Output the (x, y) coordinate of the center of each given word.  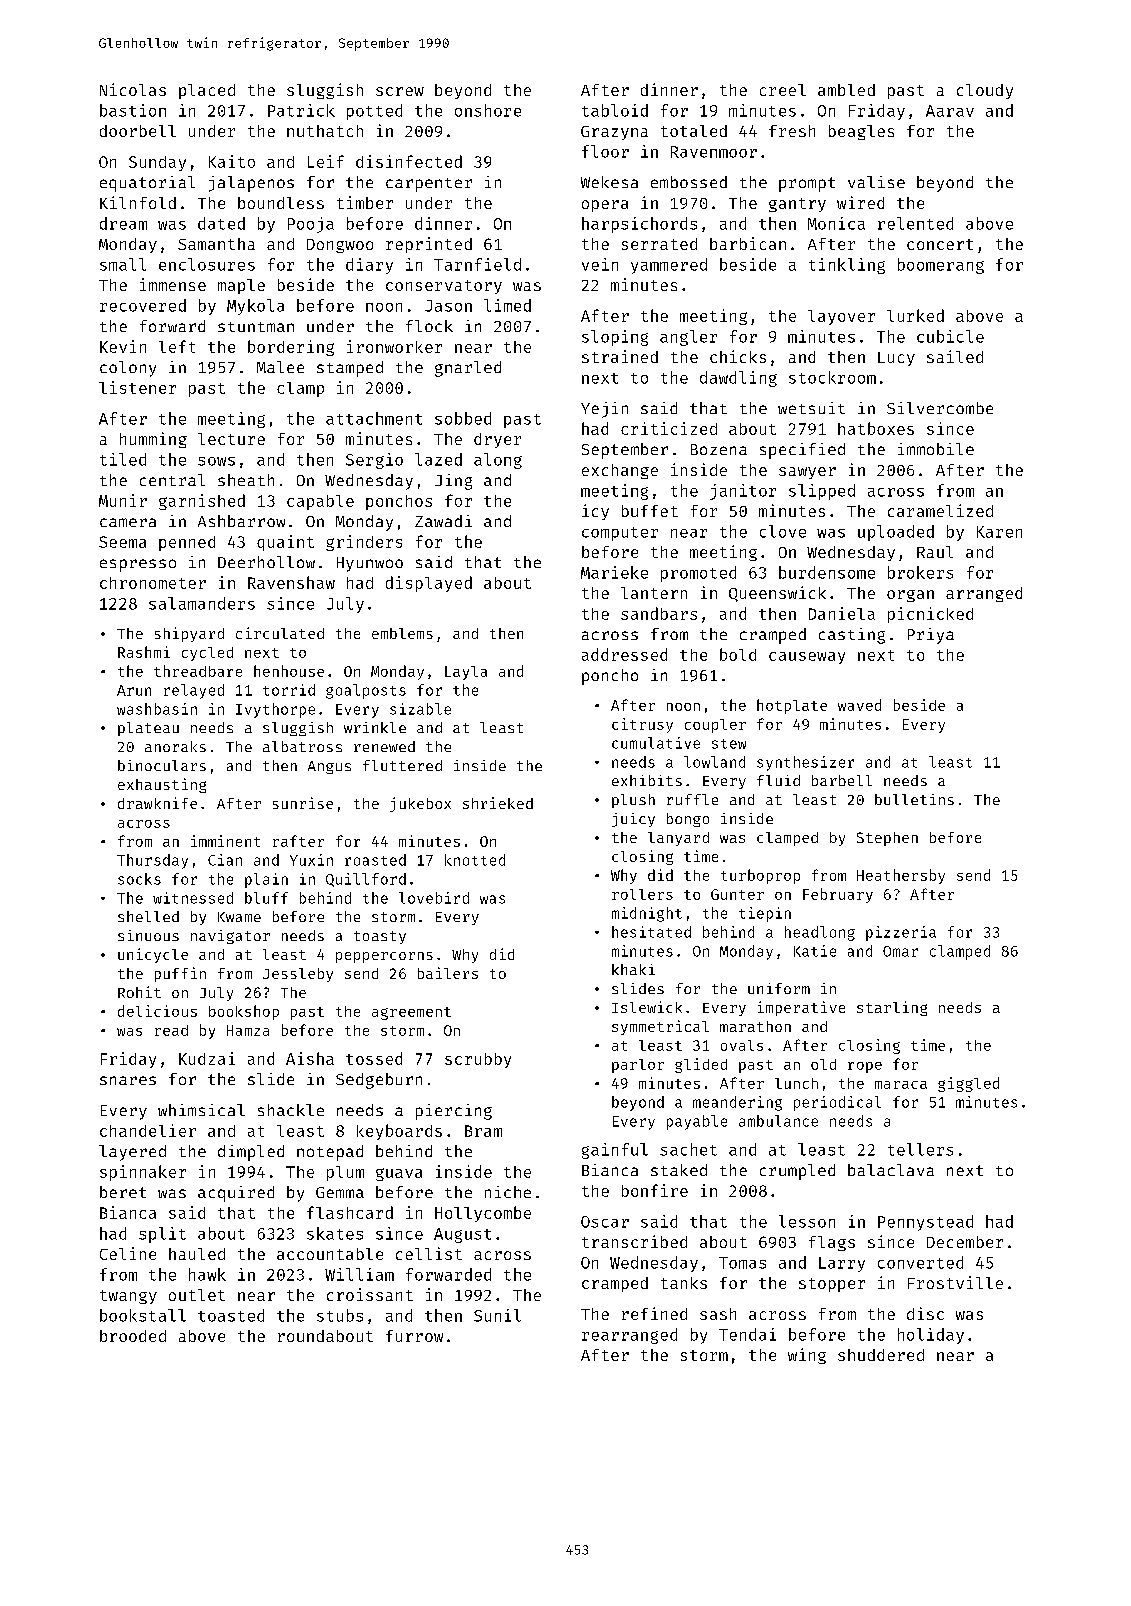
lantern (654, 593)
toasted (231, 1315)
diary (369, 266)
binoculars (162, 765)
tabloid (615, 110)
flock (429, 326)
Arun (134, 690)
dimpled (251, 1153)
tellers (920, 1149)
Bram (483, 1131)
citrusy (642, 725)
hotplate (792, 706)
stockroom (832, 377)
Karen (999, 532)
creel (783, 90)
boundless (281, 203)
